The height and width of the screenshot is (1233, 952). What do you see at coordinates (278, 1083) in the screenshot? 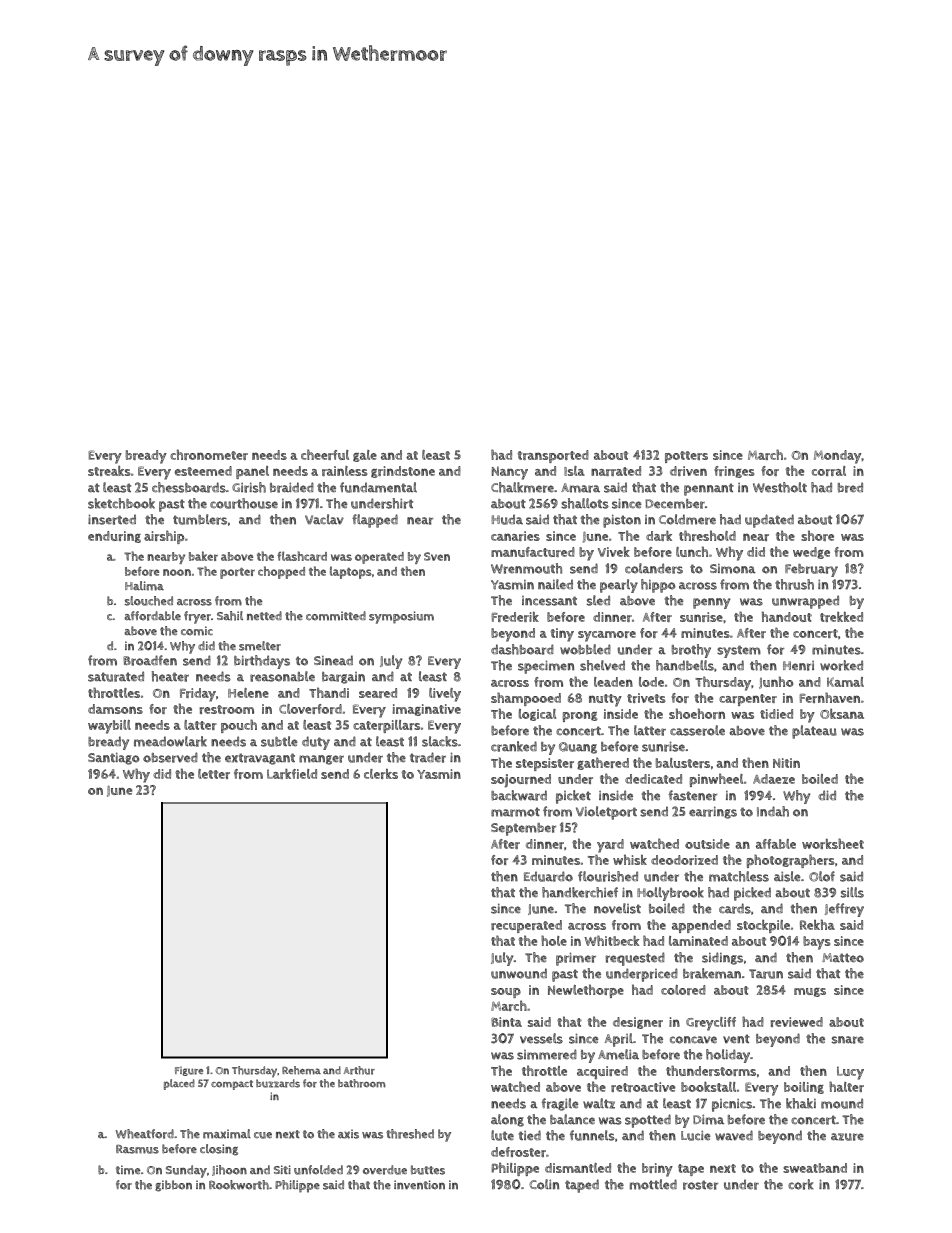
I see `buzzards` at bounding box center [278, 1083].
